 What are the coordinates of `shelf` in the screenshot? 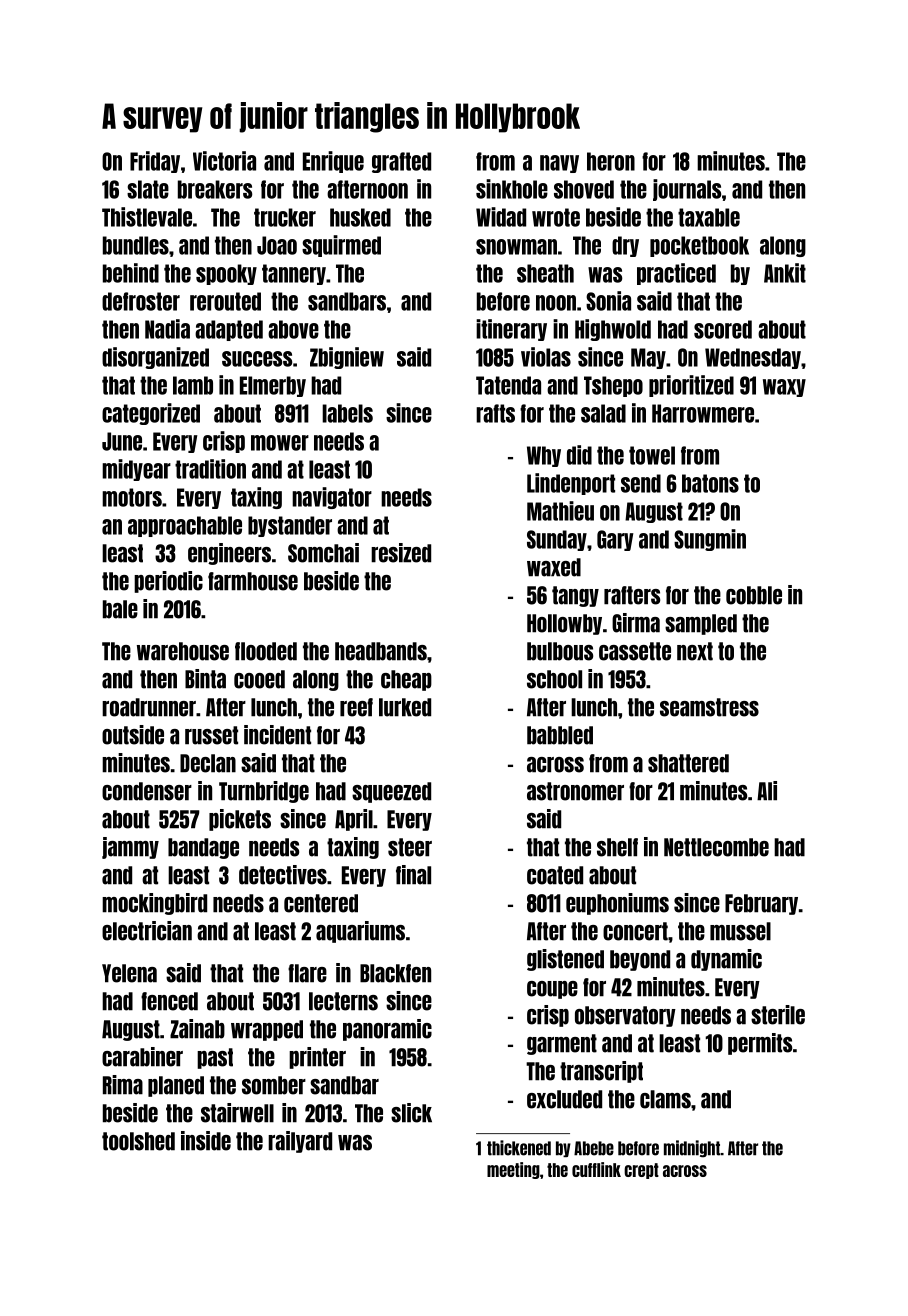 It's located at (617, 847).
